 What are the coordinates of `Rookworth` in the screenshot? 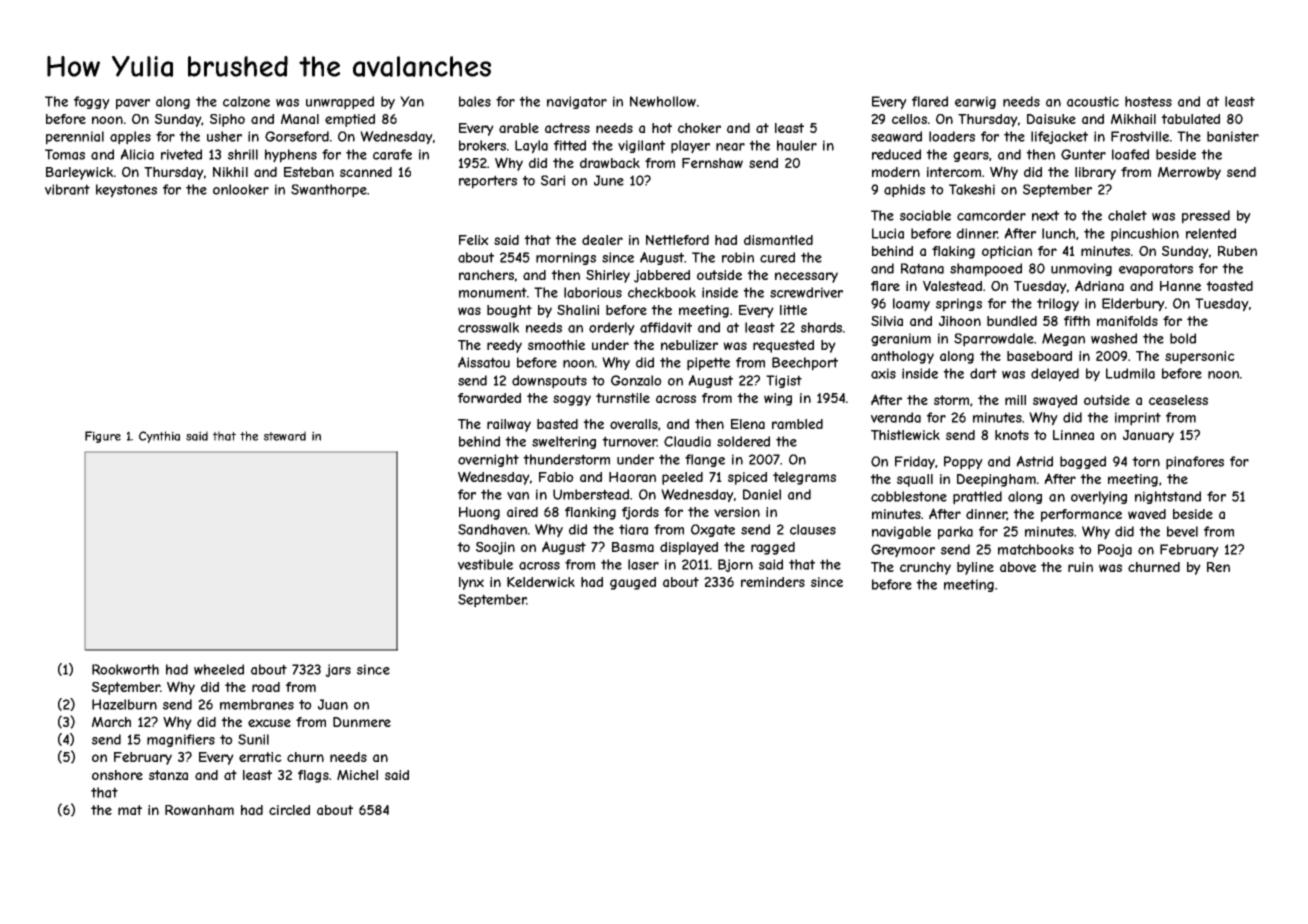 It's located at (125, 669).
